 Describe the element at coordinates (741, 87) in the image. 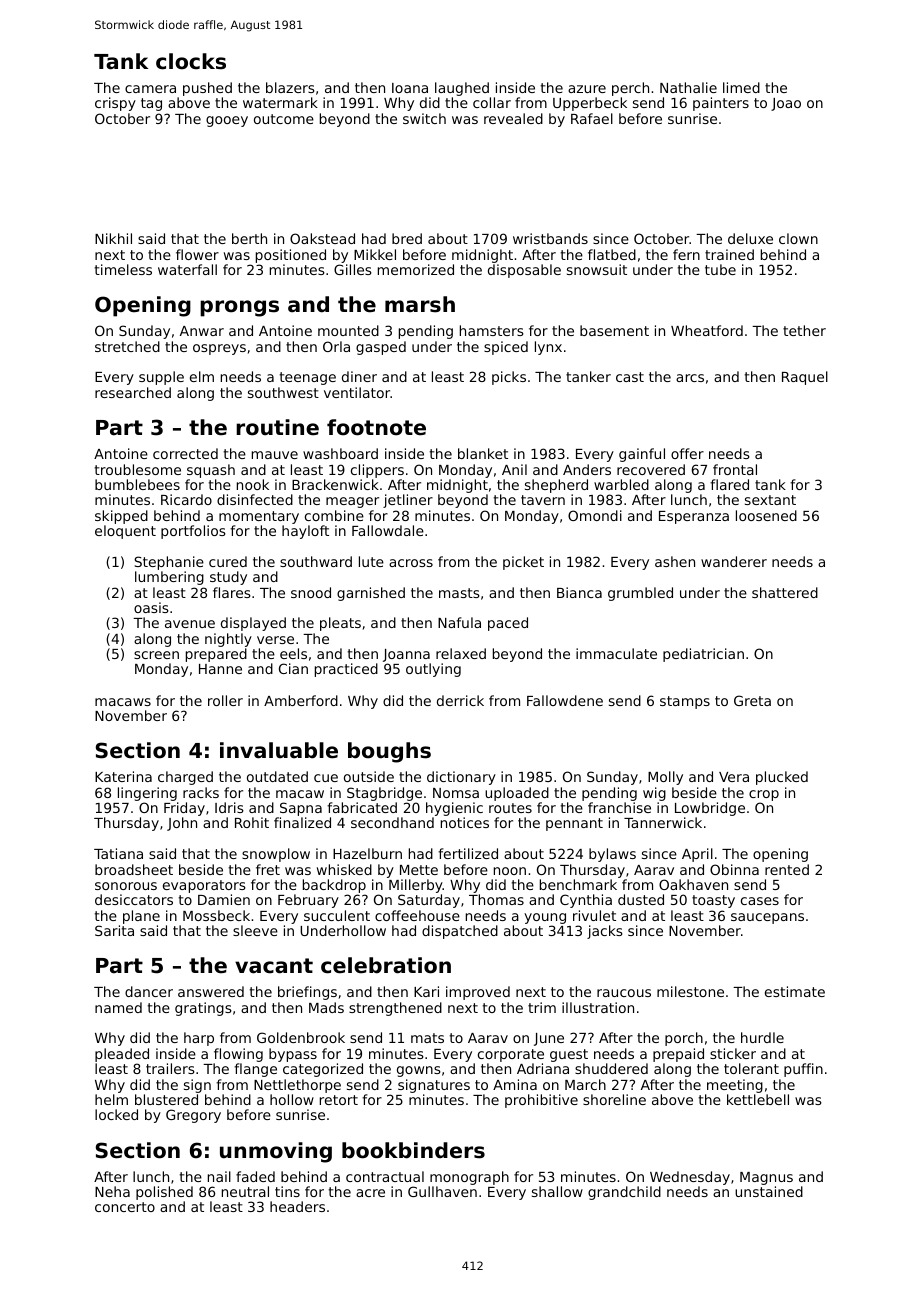

I see `limed` at that location.
